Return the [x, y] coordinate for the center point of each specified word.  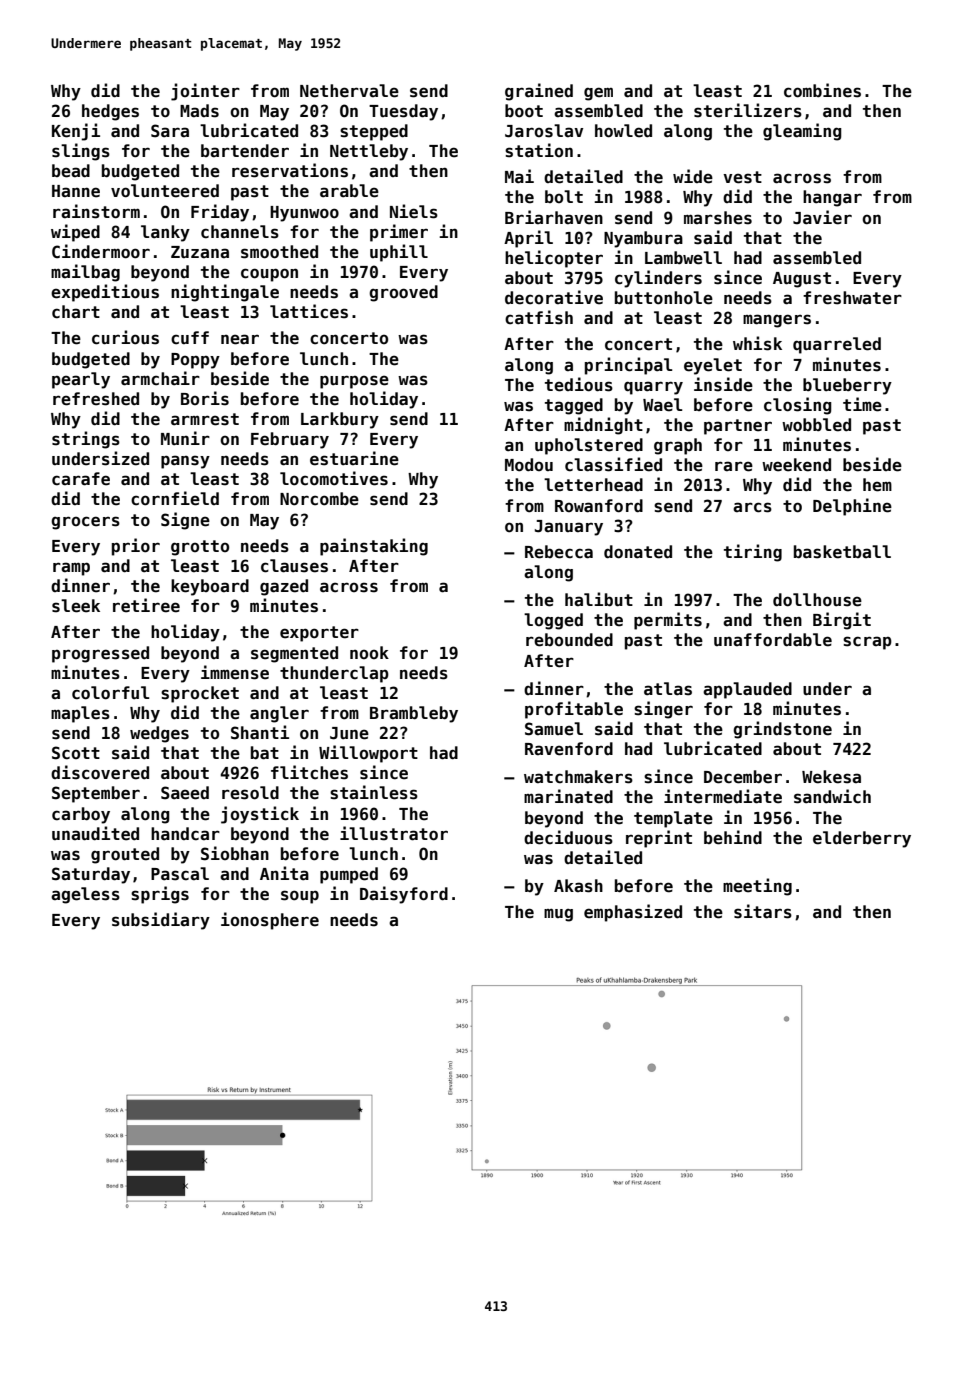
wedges [159, 734]
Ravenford [569, 749]
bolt [564, 196]
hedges [110, 112]
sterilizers [748, 110]
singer [663, 710]
